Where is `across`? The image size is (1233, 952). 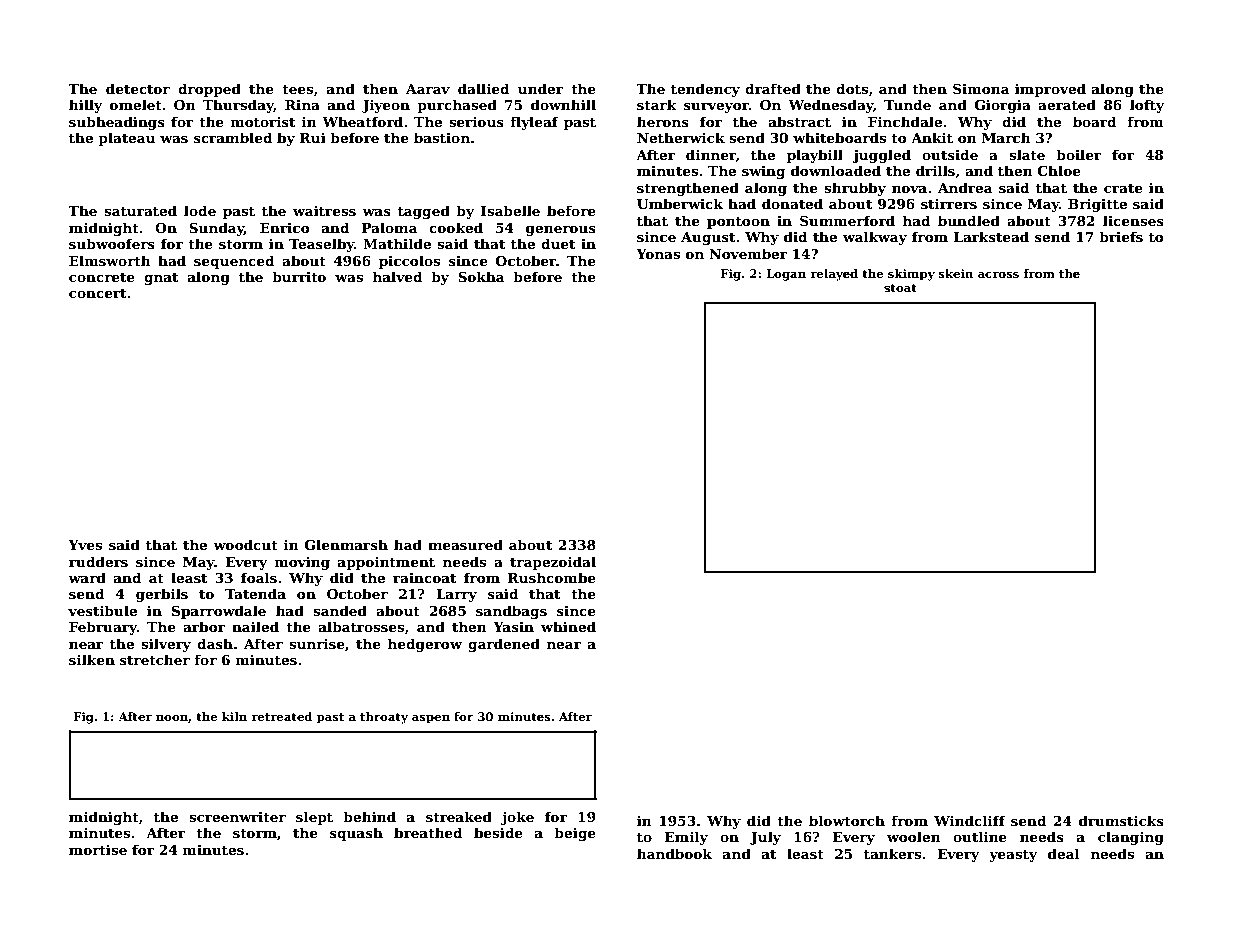 across is located at coordinates (998, 275).
